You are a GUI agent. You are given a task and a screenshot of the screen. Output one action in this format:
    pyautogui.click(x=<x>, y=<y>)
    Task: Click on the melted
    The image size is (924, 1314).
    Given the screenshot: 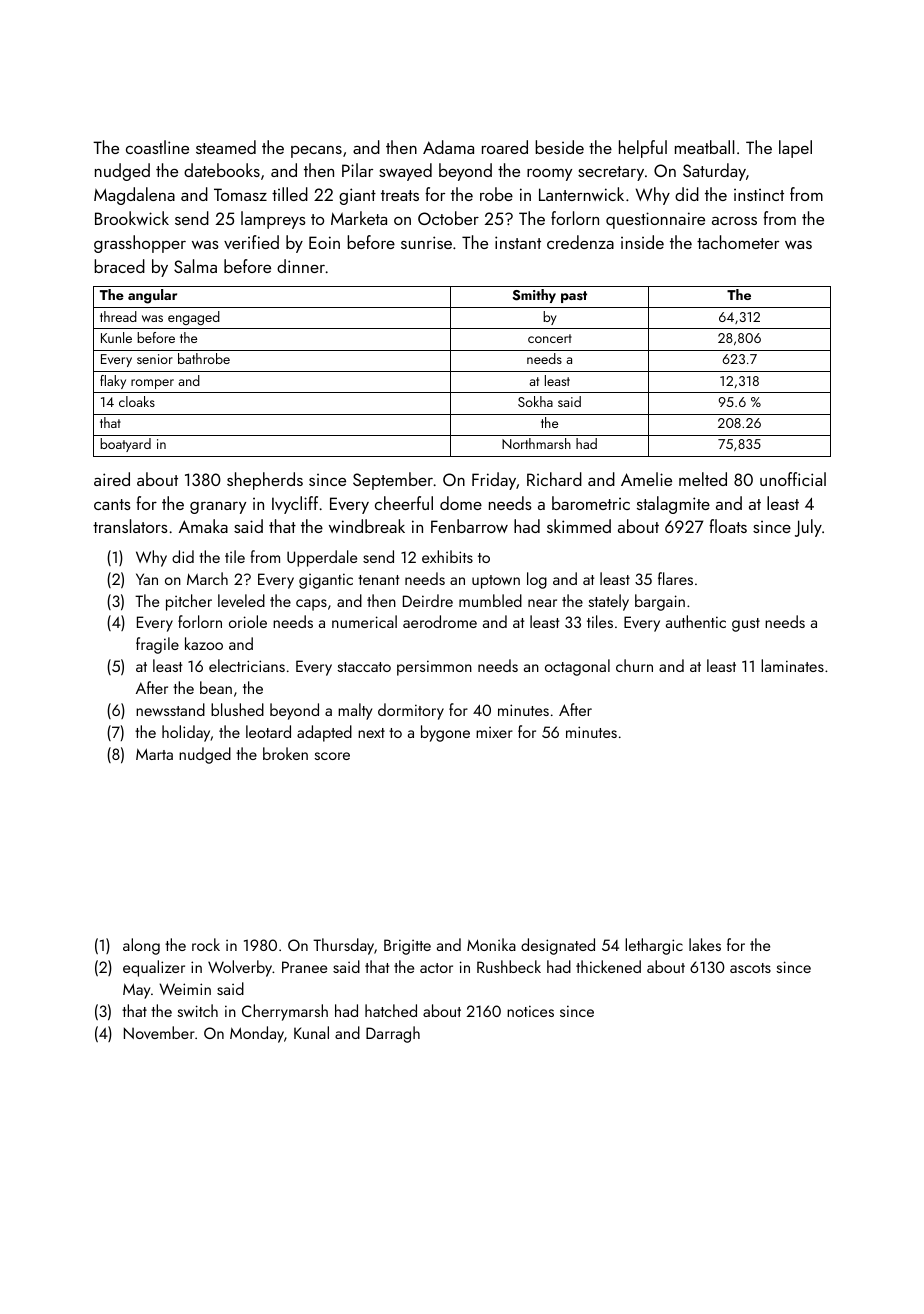 What is the action you would take?
    pyautogui.click(x=703, y=479)
